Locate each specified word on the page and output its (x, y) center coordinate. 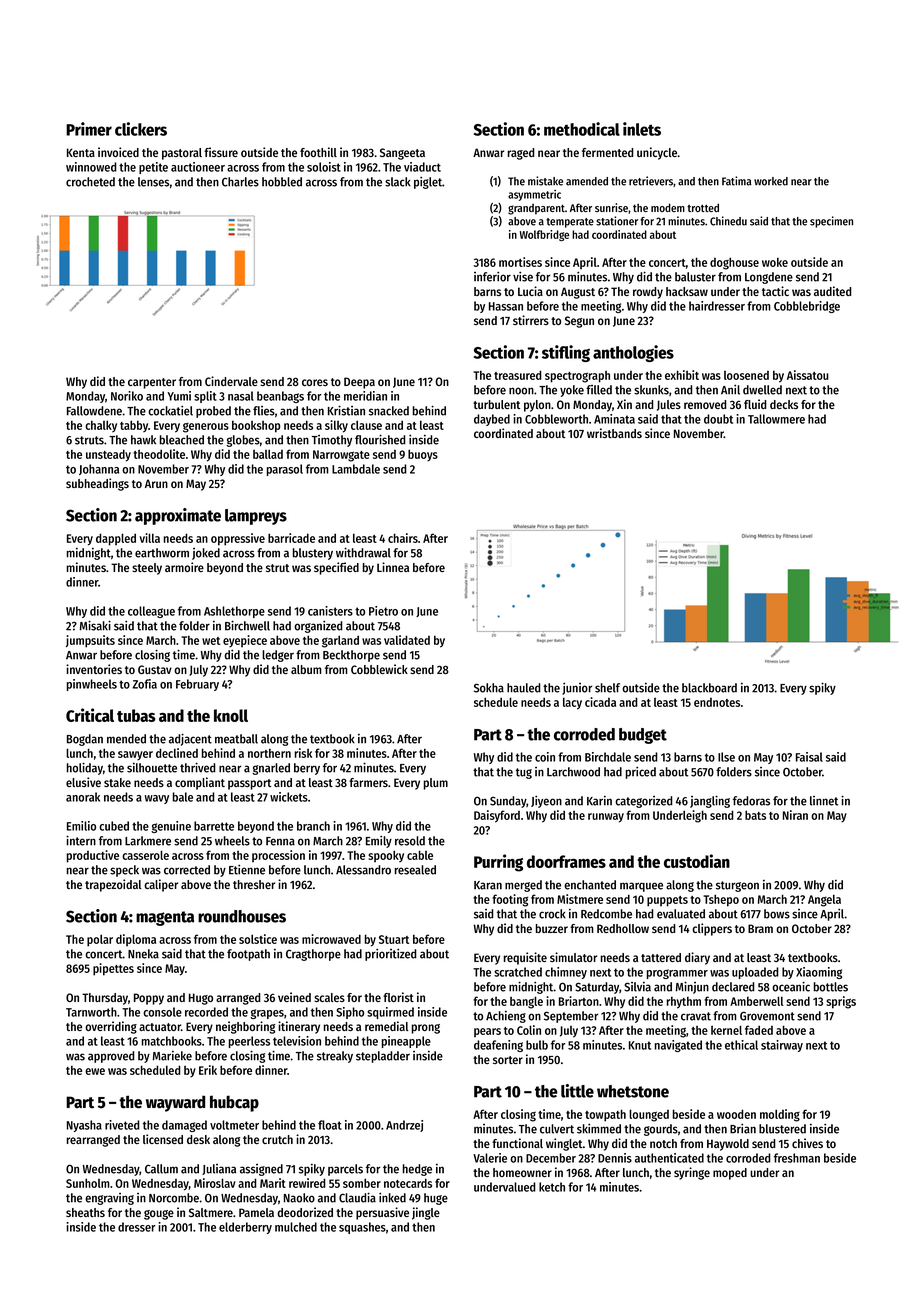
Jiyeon (546, 802)
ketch (552, 1187)
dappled (116, 539)
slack (398, 182)
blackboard (709, 688)
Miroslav (215, 1183)
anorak (83, 797)
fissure (221, 152)
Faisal (809, 757)
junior (577, 689)
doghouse (734, 263)
